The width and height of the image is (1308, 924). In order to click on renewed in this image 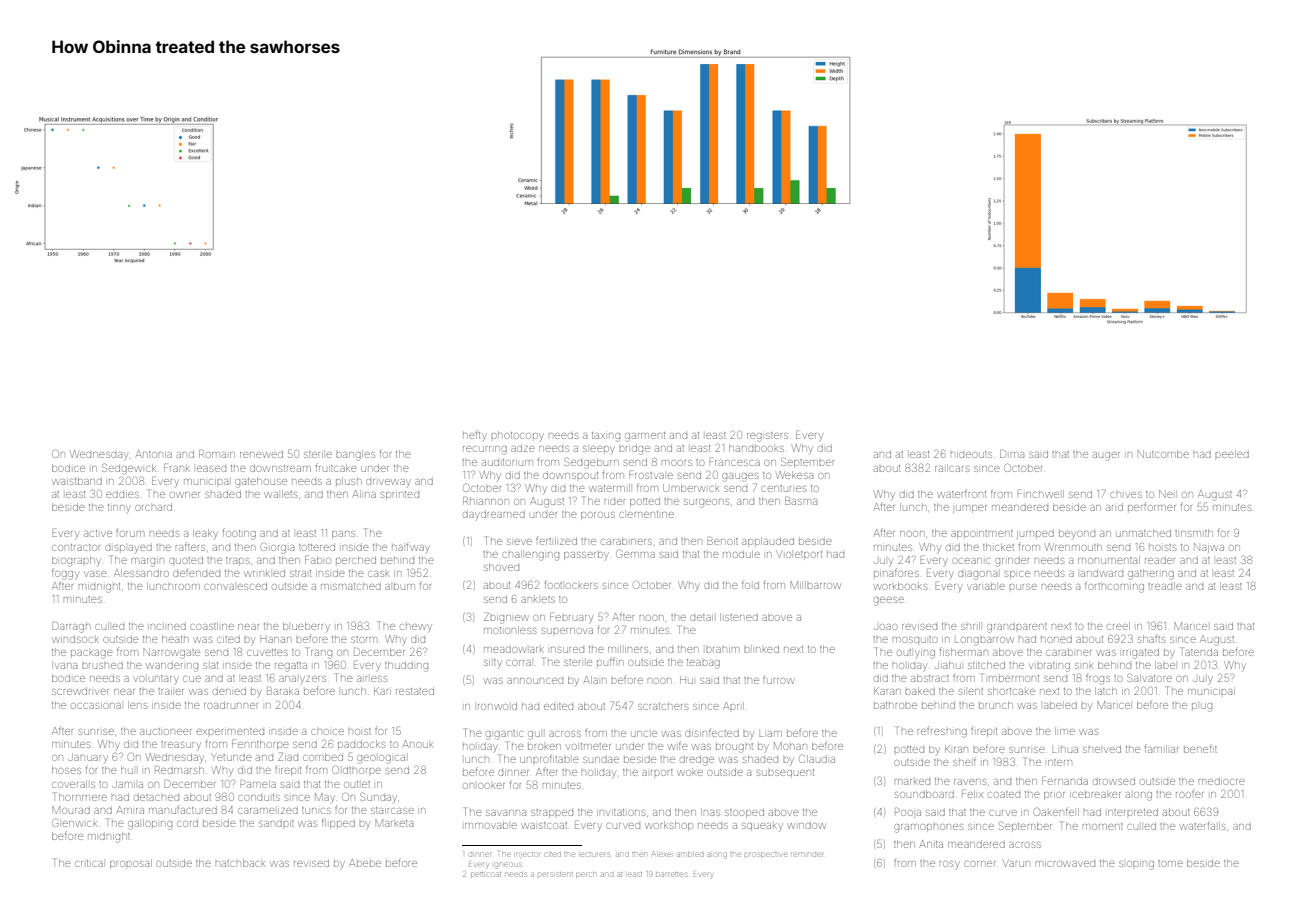, I will do `click(261, 455)`.
